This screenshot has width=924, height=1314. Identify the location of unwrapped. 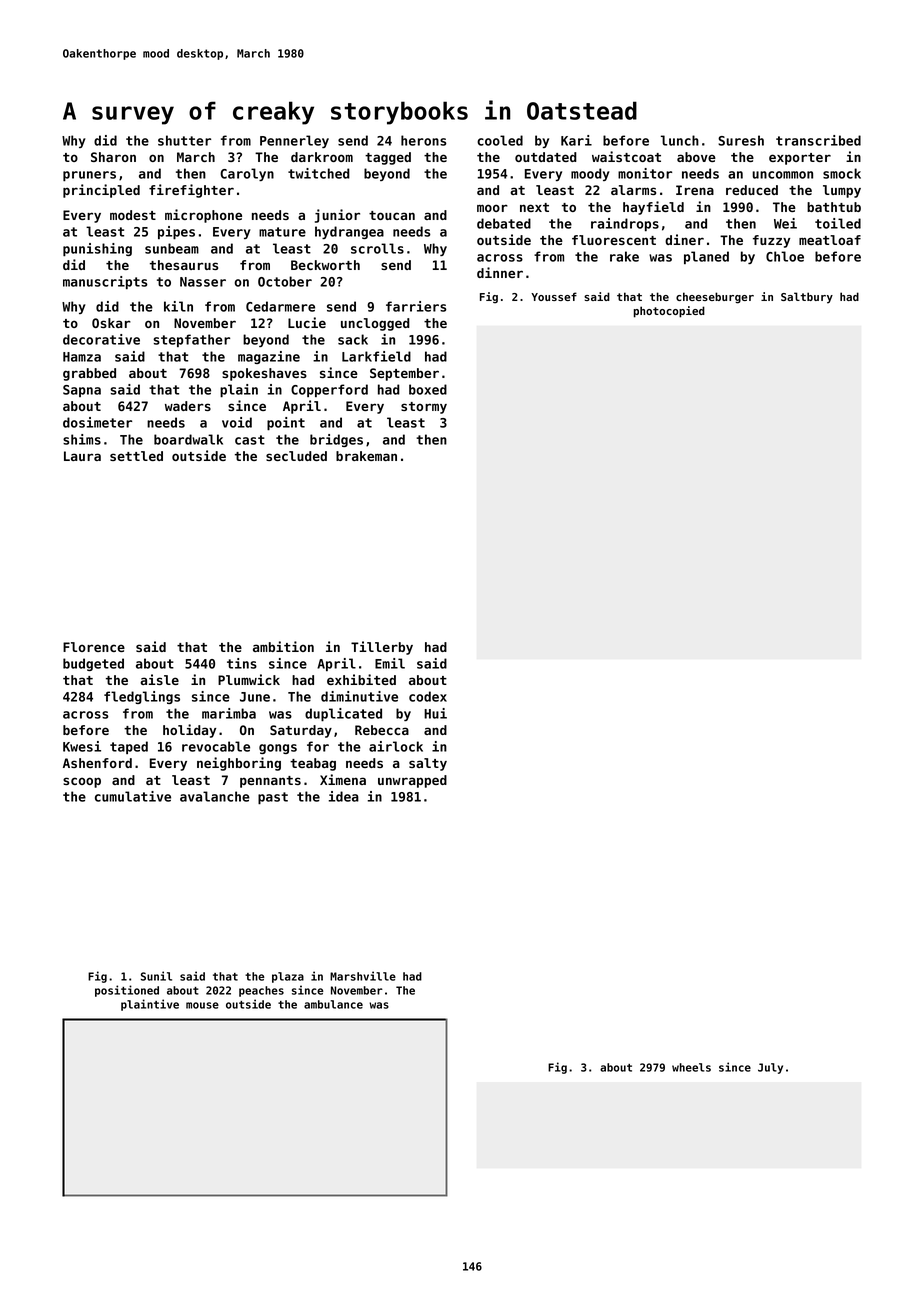
(412, 781).
